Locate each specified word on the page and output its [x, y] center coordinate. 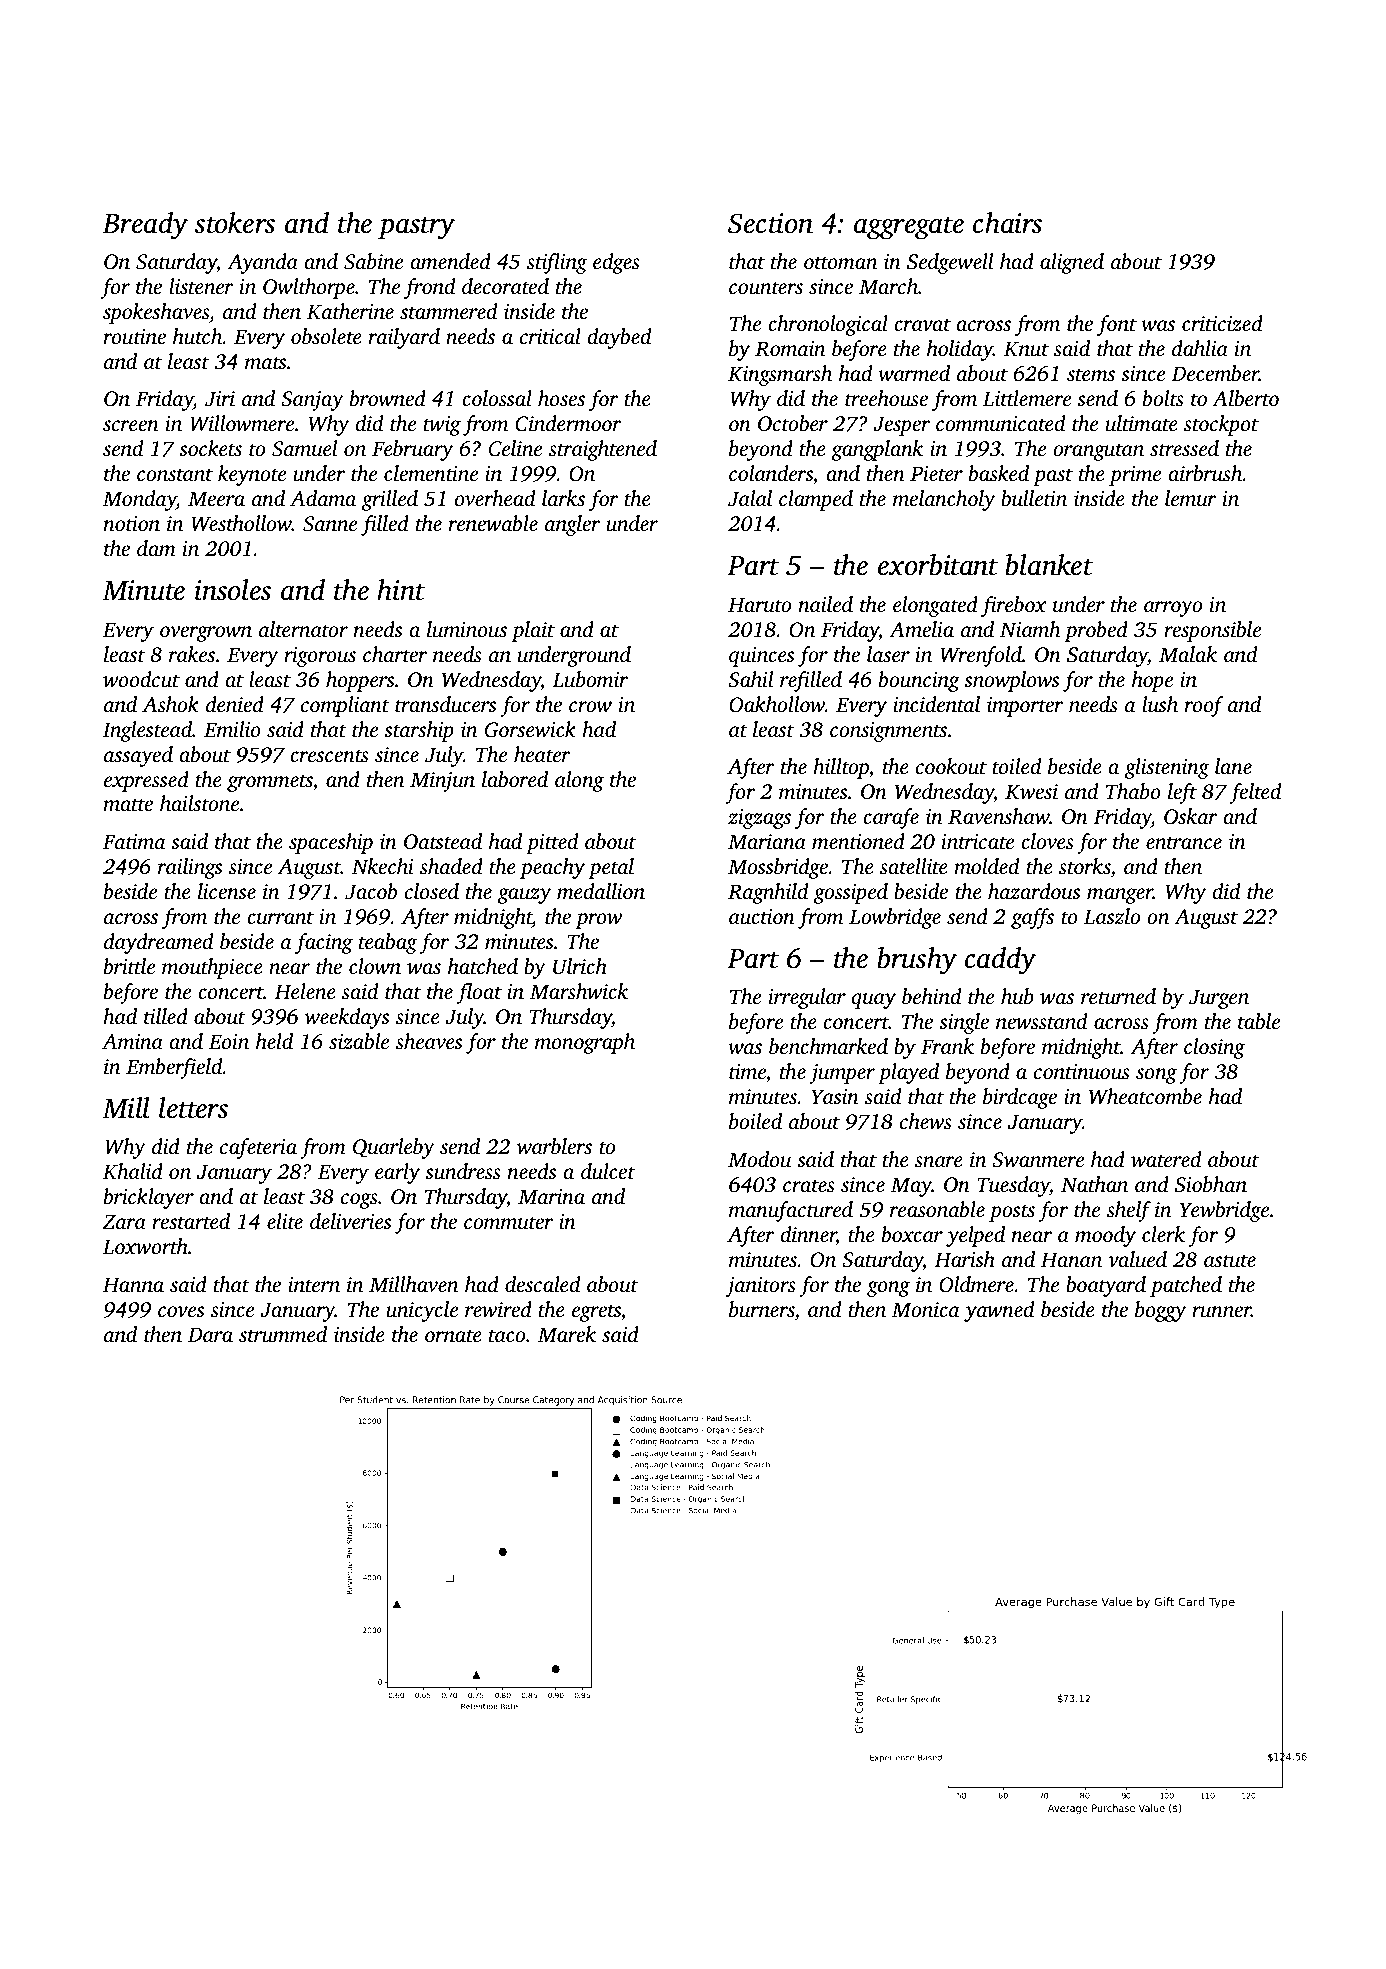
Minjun [442, 782]
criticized [1222, 323]
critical [550, 336]
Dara [210, 1334]
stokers [235, 223]
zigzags [759, 819]
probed [1096, 631]
